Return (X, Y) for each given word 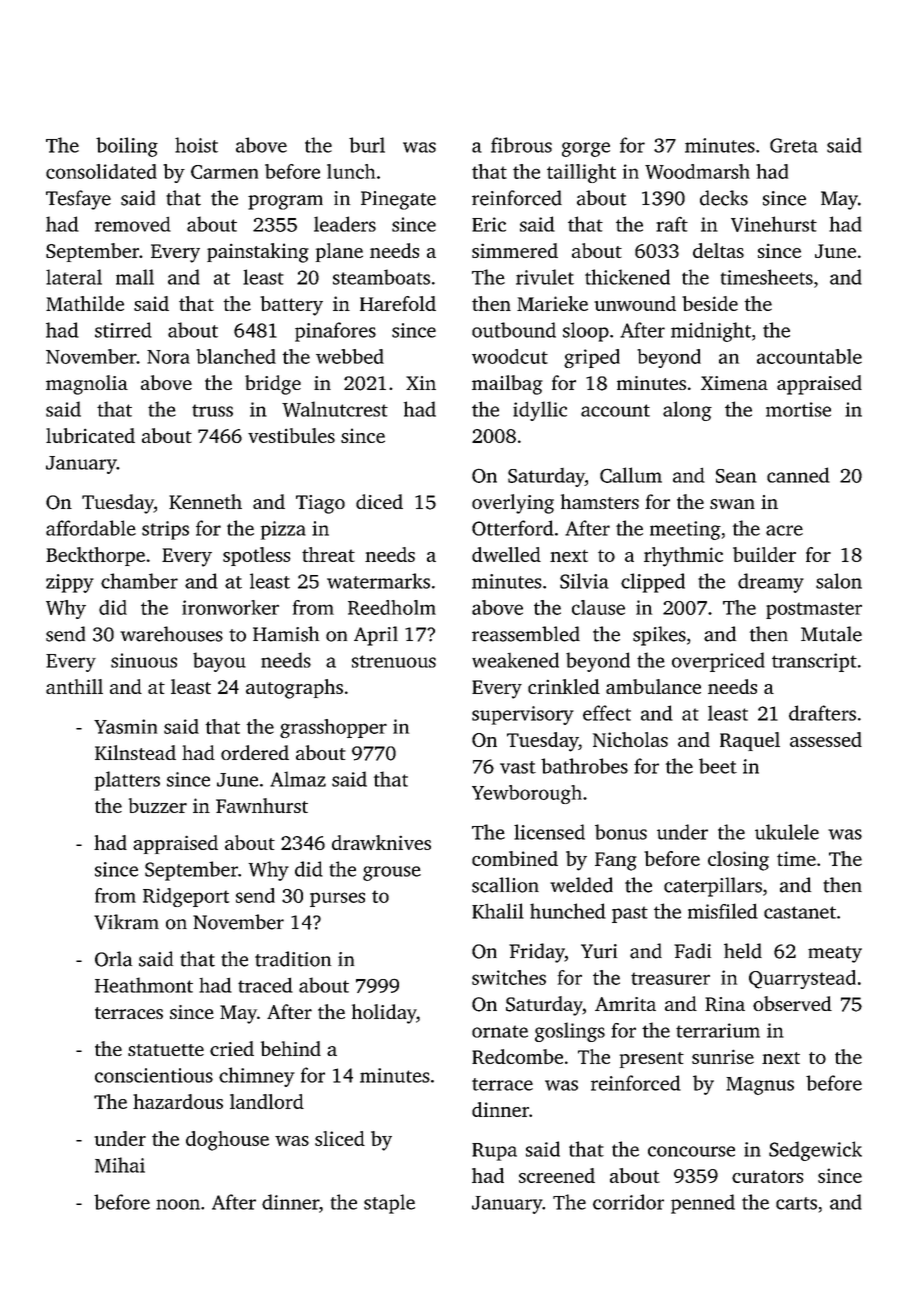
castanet (800, 912)
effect (607, 713)
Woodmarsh (697, 171)
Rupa (494, 1152)
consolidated (101, 171)
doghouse (227, 1141)
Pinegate (398, 200)
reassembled (526, 634)
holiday (384, 1014)
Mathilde (85, 303)
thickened (627, 277)
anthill (74, 686)
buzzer (158, 805)
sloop (586, 332)
